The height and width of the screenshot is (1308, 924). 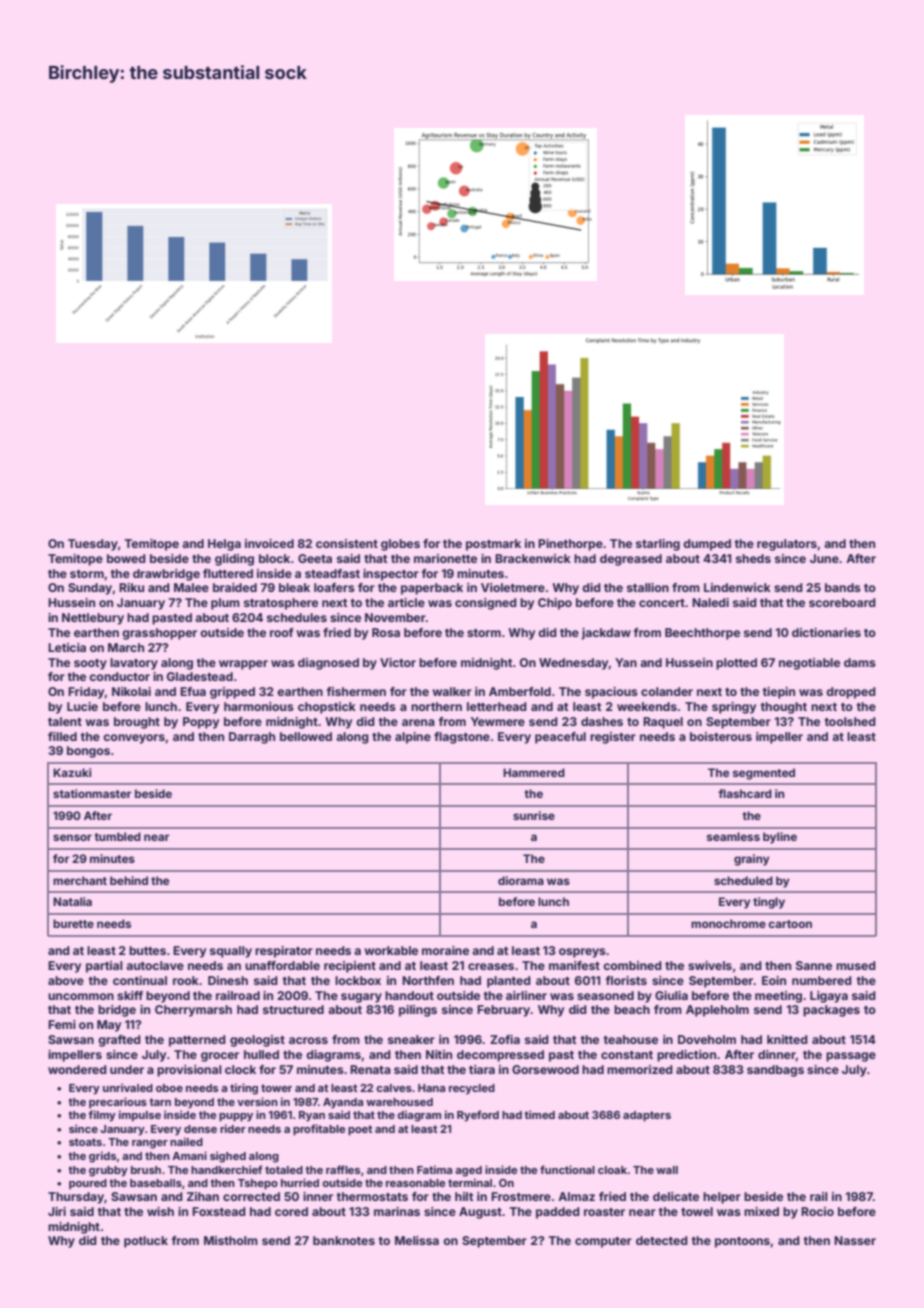 I want to click on Lucie, so click(x=82, y=706).
